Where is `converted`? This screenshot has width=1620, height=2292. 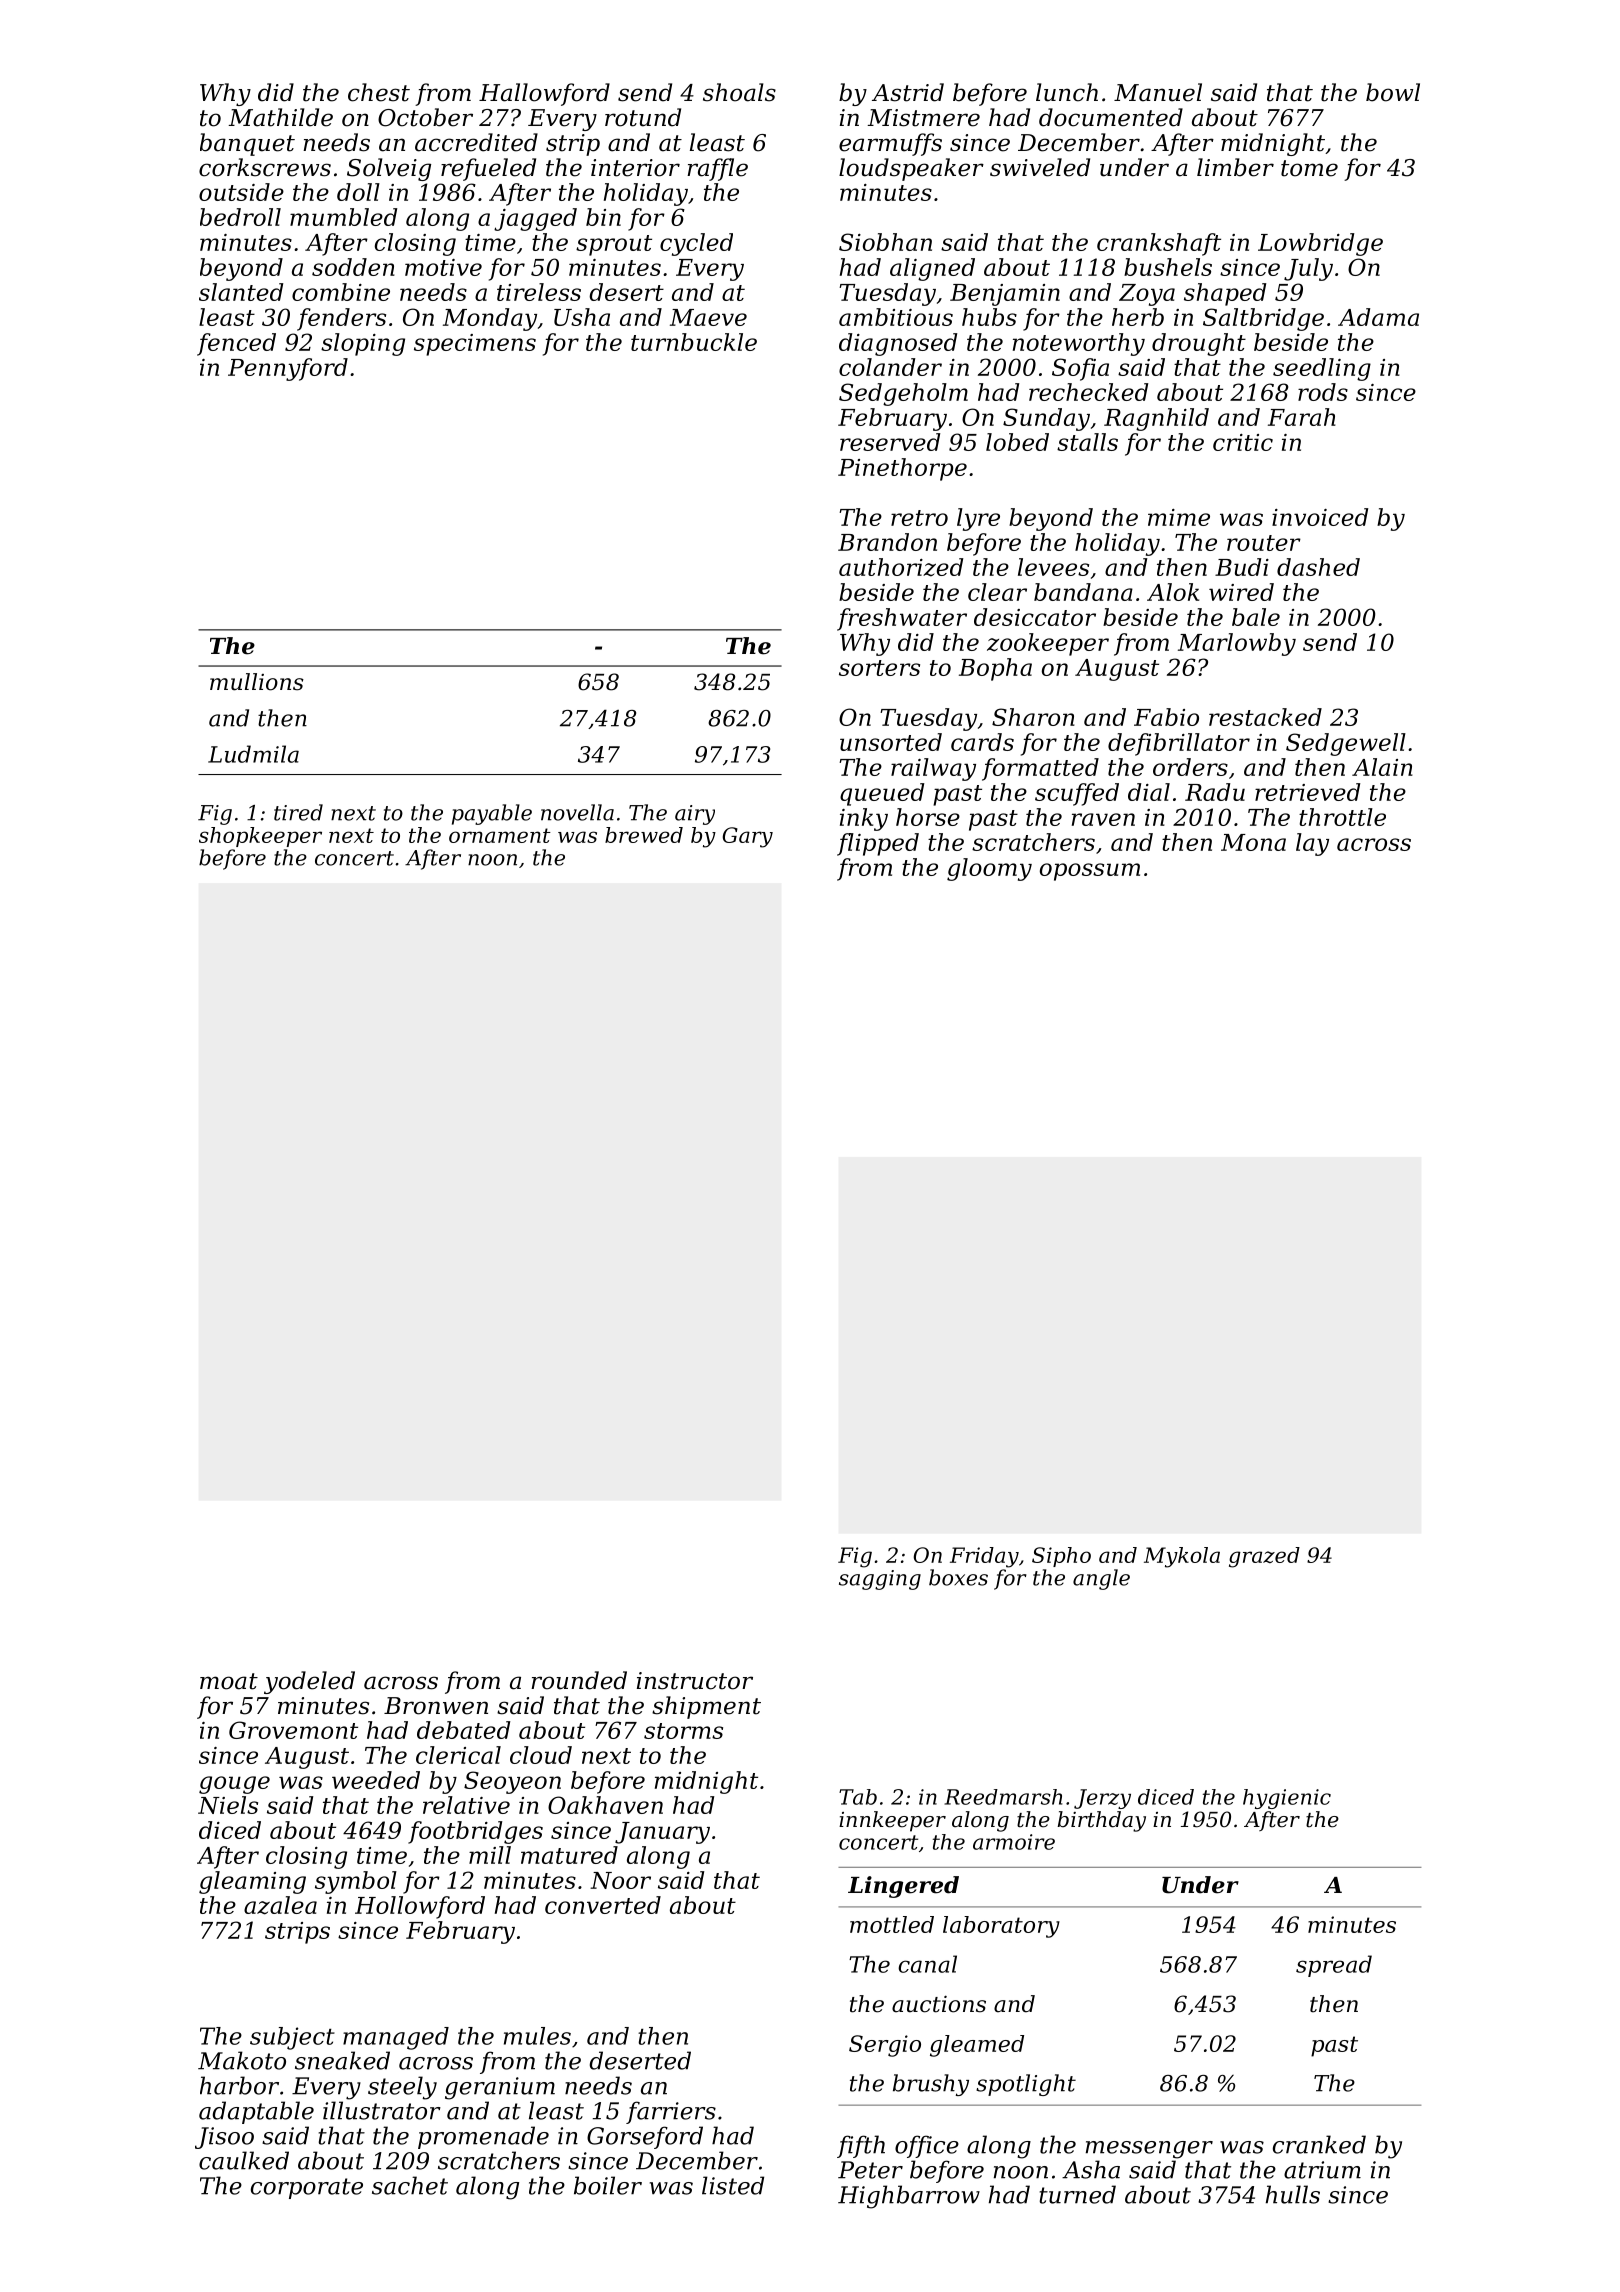 converted is located at coordinates (603, 1905).
